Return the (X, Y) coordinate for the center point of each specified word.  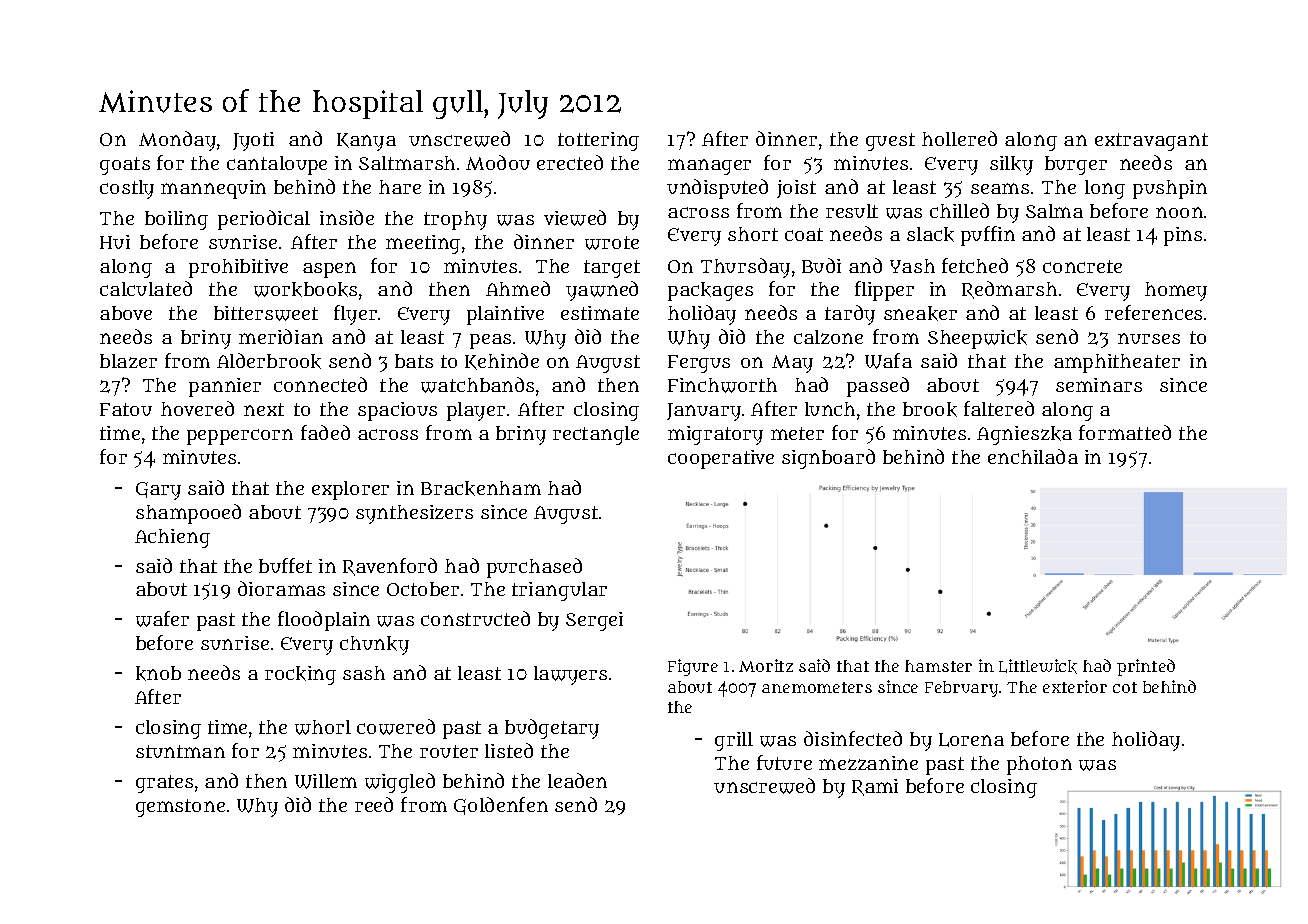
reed (374, 804)
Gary (158, 491)
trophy (455, 220)
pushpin (1170, 189)
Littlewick (1038, 666)
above (126, 313)
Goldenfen (501, 806)
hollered (959, 138)
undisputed (717, 189)
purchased (534, 568)
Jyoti (253, 141)
